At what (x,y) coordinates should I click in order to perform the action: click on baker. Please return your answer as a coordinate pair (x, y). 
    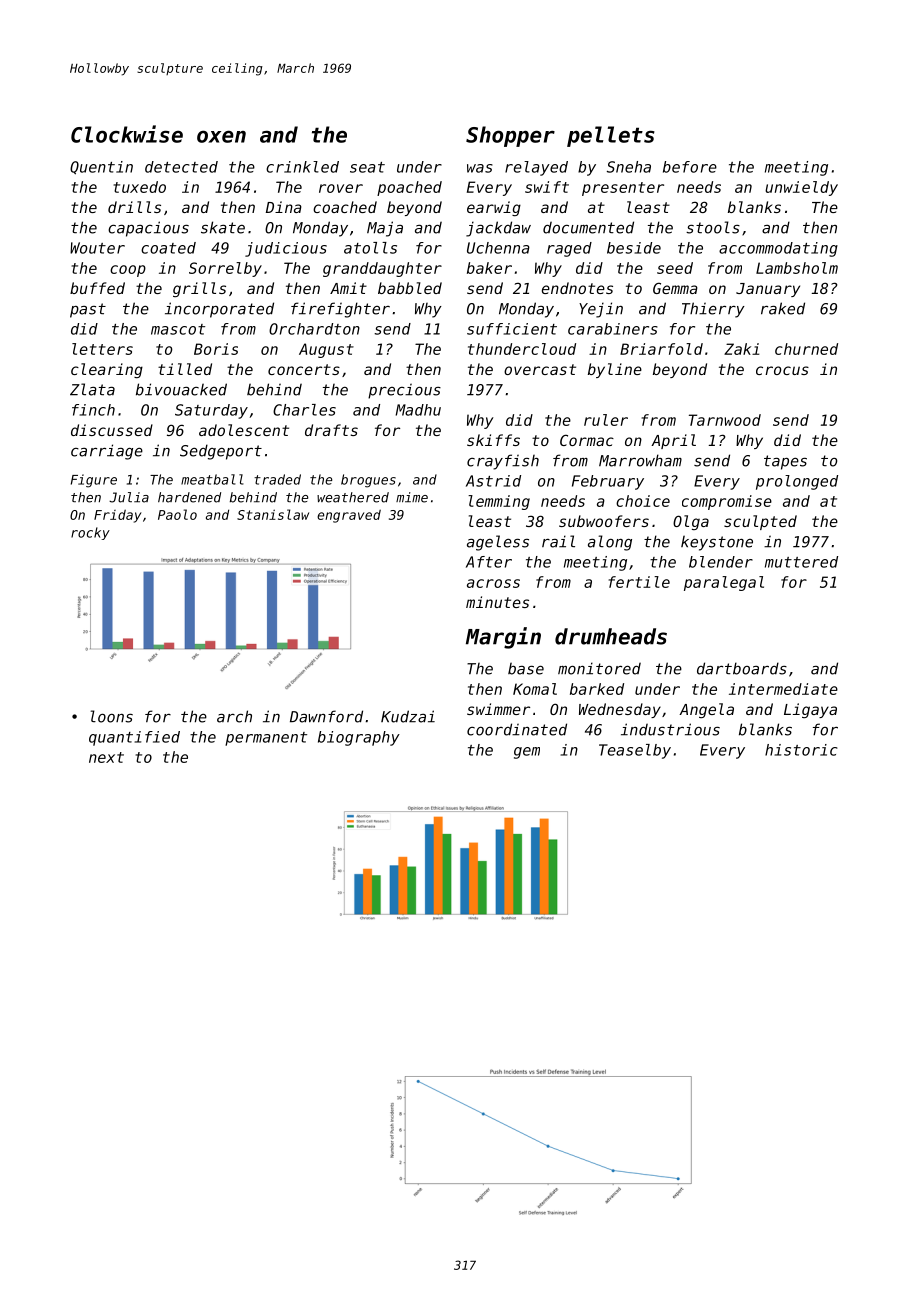
    Looking at the image, I should click on (489, 268).
